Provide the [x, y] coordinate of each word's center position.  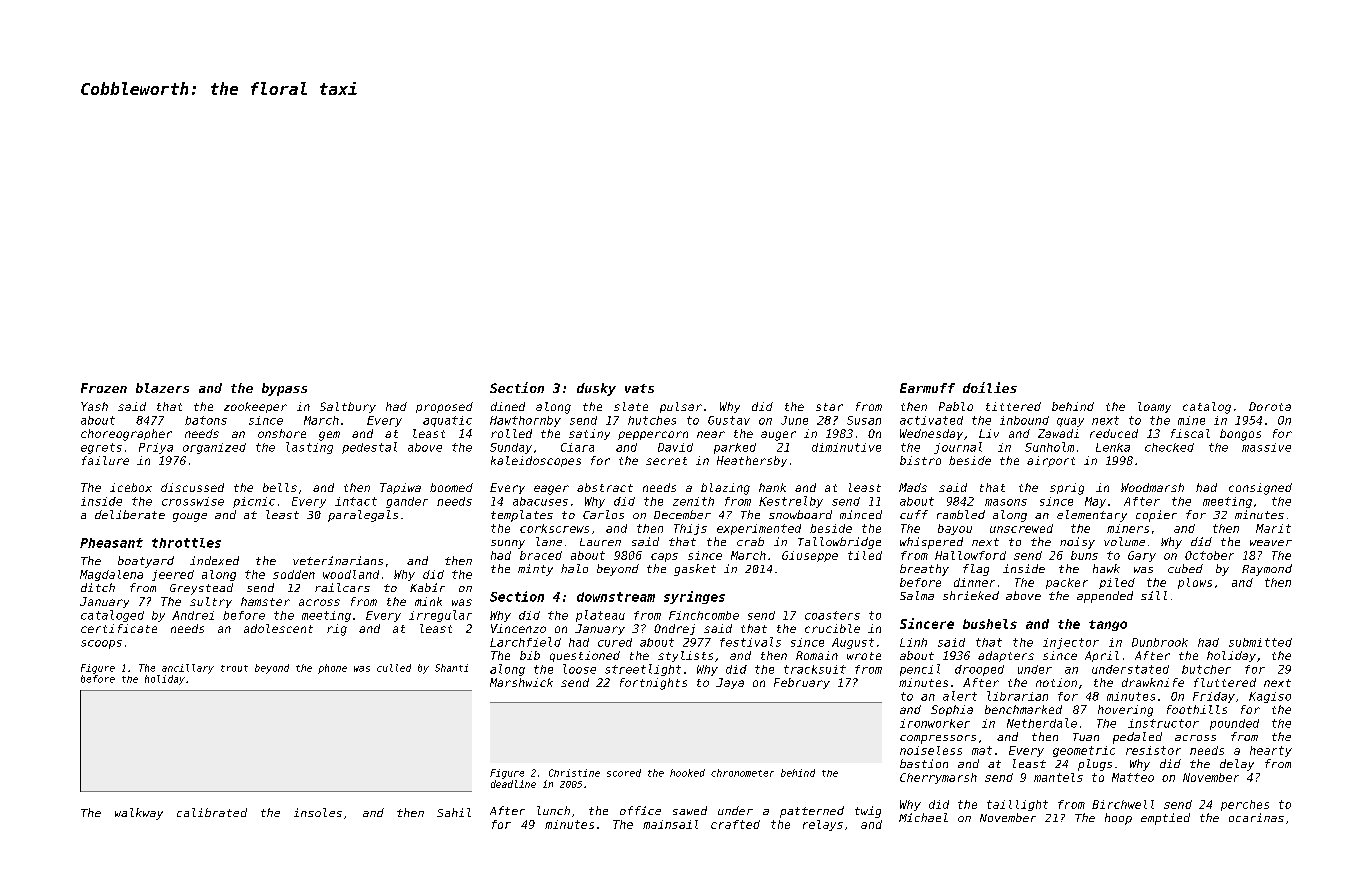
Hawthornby [525, 421]
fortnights [653, 684]
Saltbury [348, 407]
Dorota [1270, 406]
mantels [1058, 777]
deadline [513, 784]
